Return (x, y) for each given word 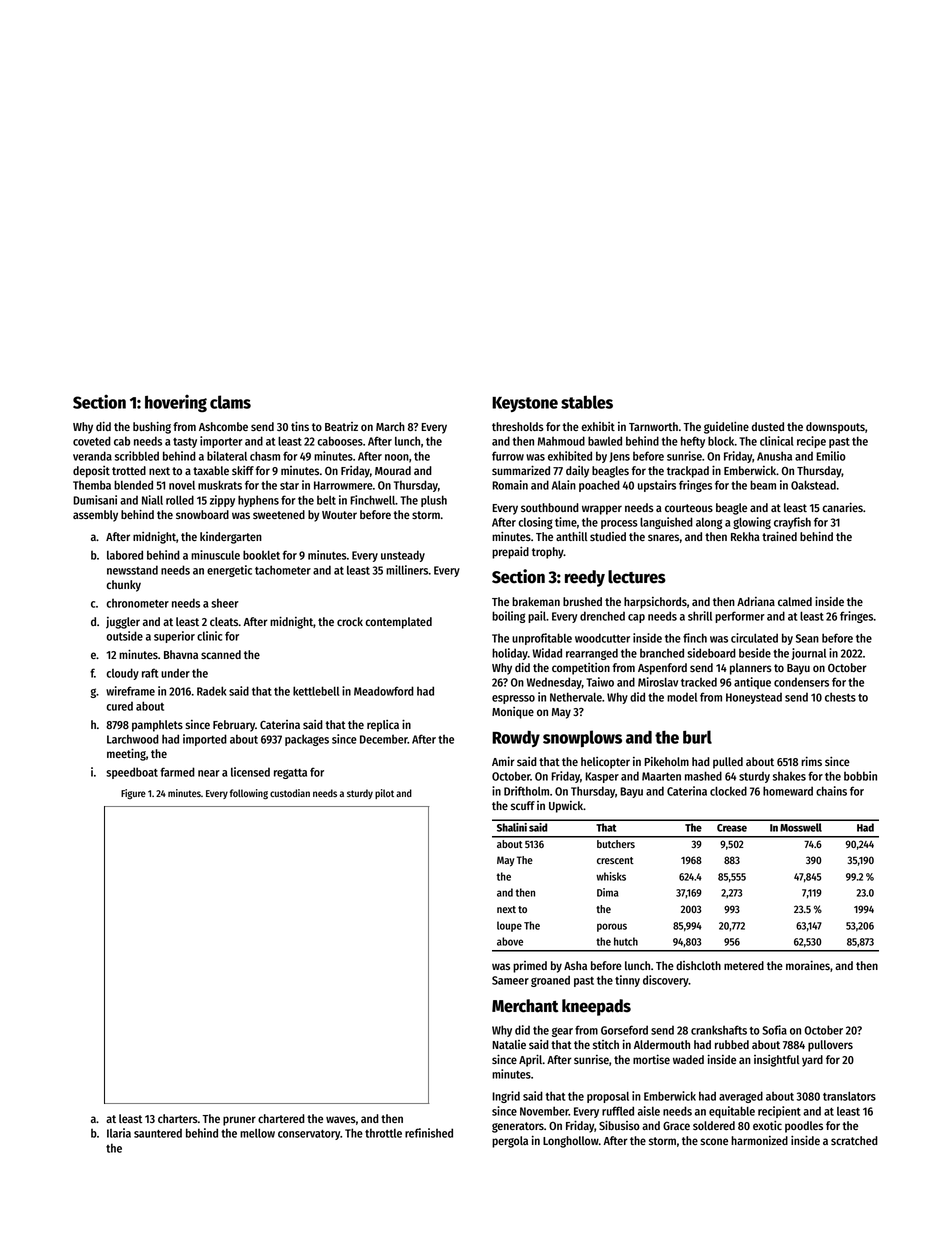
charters (178, 1118)
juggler (123, 623)
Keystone (525, 404)
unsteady (403, 556)
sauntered (158, 1133)
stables (587, 402)
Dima (608, 892)
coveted (92, 441)
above (510, 941)
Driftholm (526, 791)
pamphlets (157, 726)
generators (518, 1127)
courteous (689, 508)
